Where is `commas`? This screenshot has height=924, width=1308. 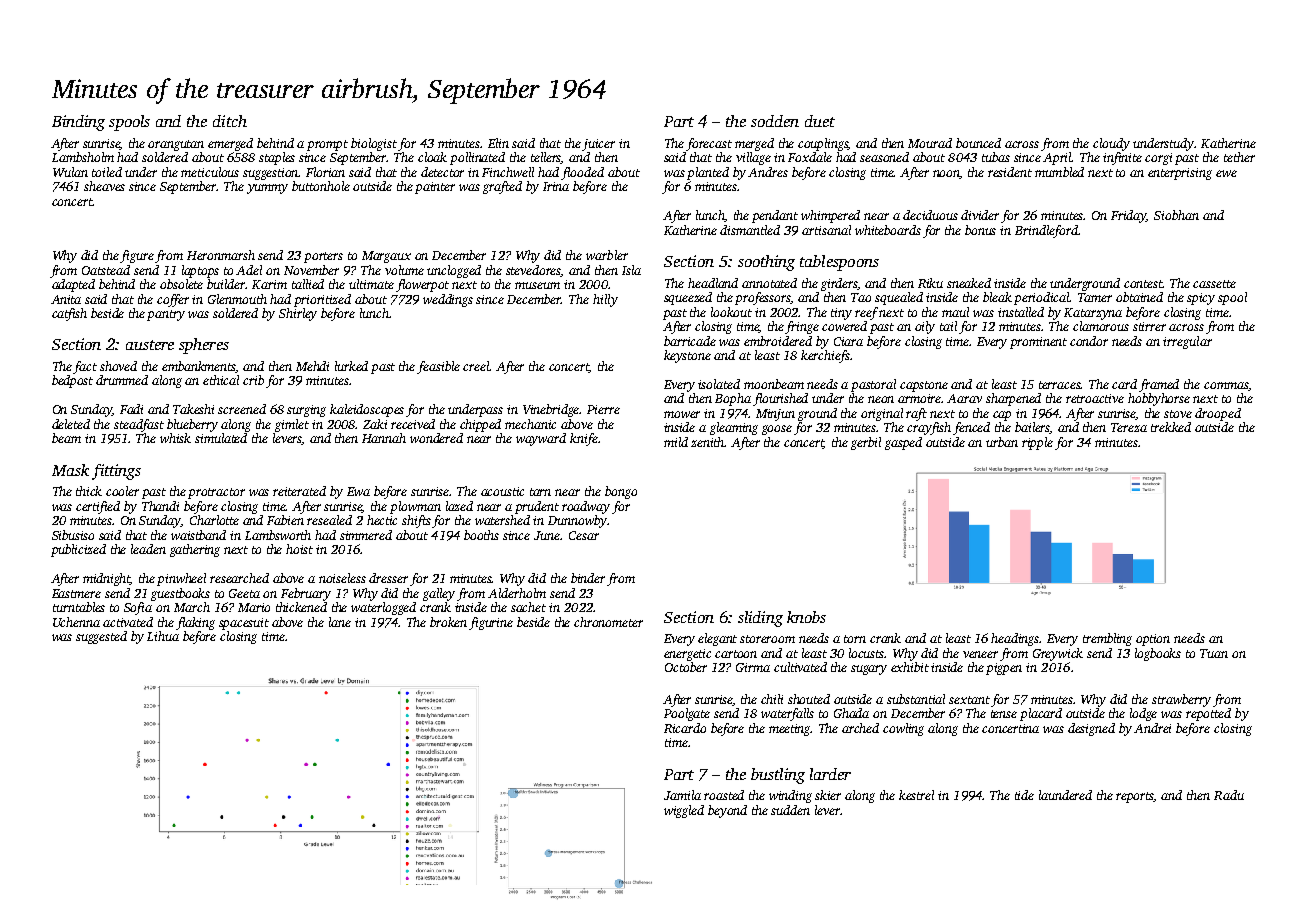 commas is located at coordinates (1226, 386).
